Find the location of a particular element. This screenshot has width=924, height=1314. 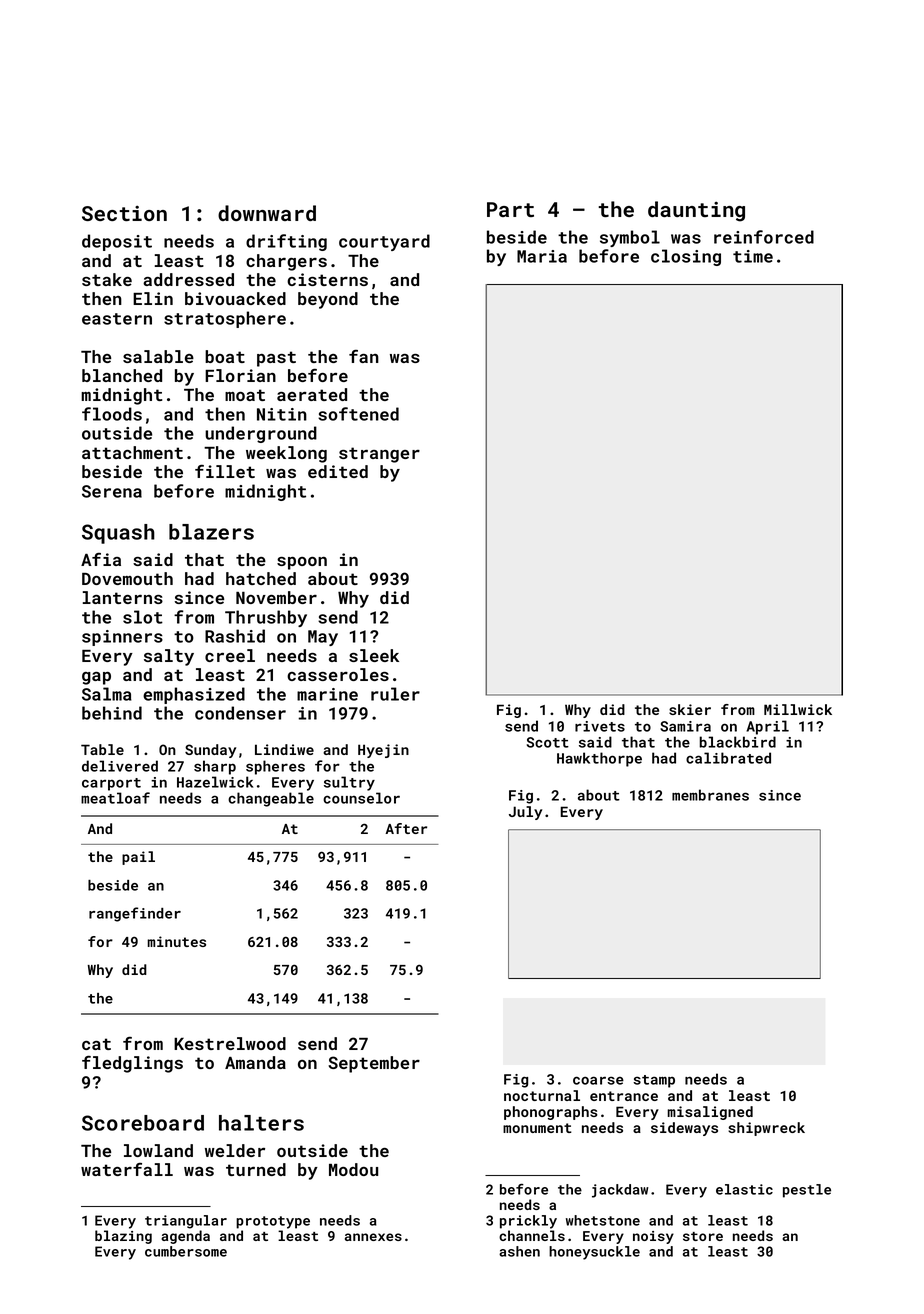

Section is located at coordinates (124, 213).
